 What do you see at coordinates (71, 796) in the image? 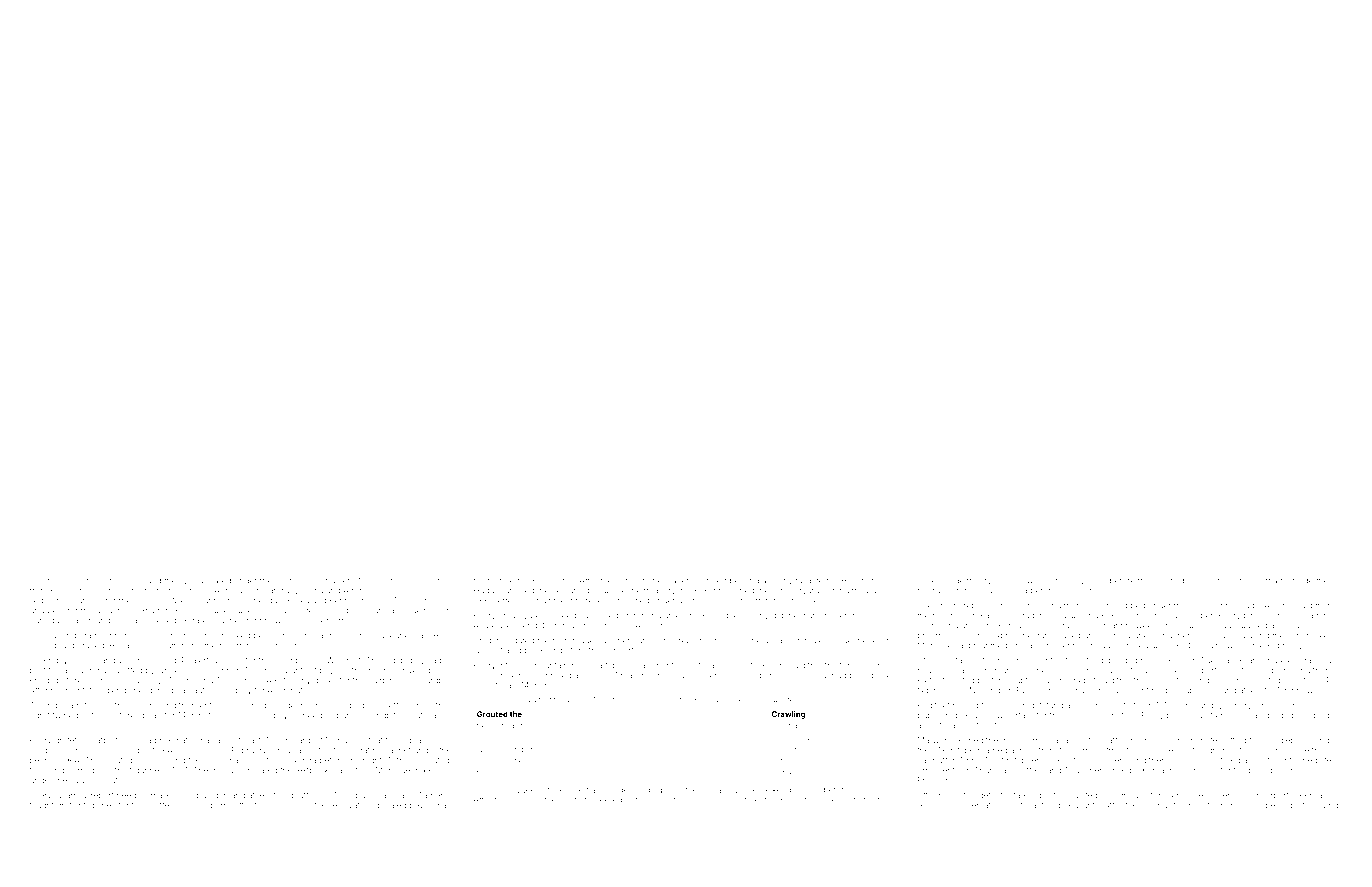
I see `swampy` at bounding box center [71, 796].
